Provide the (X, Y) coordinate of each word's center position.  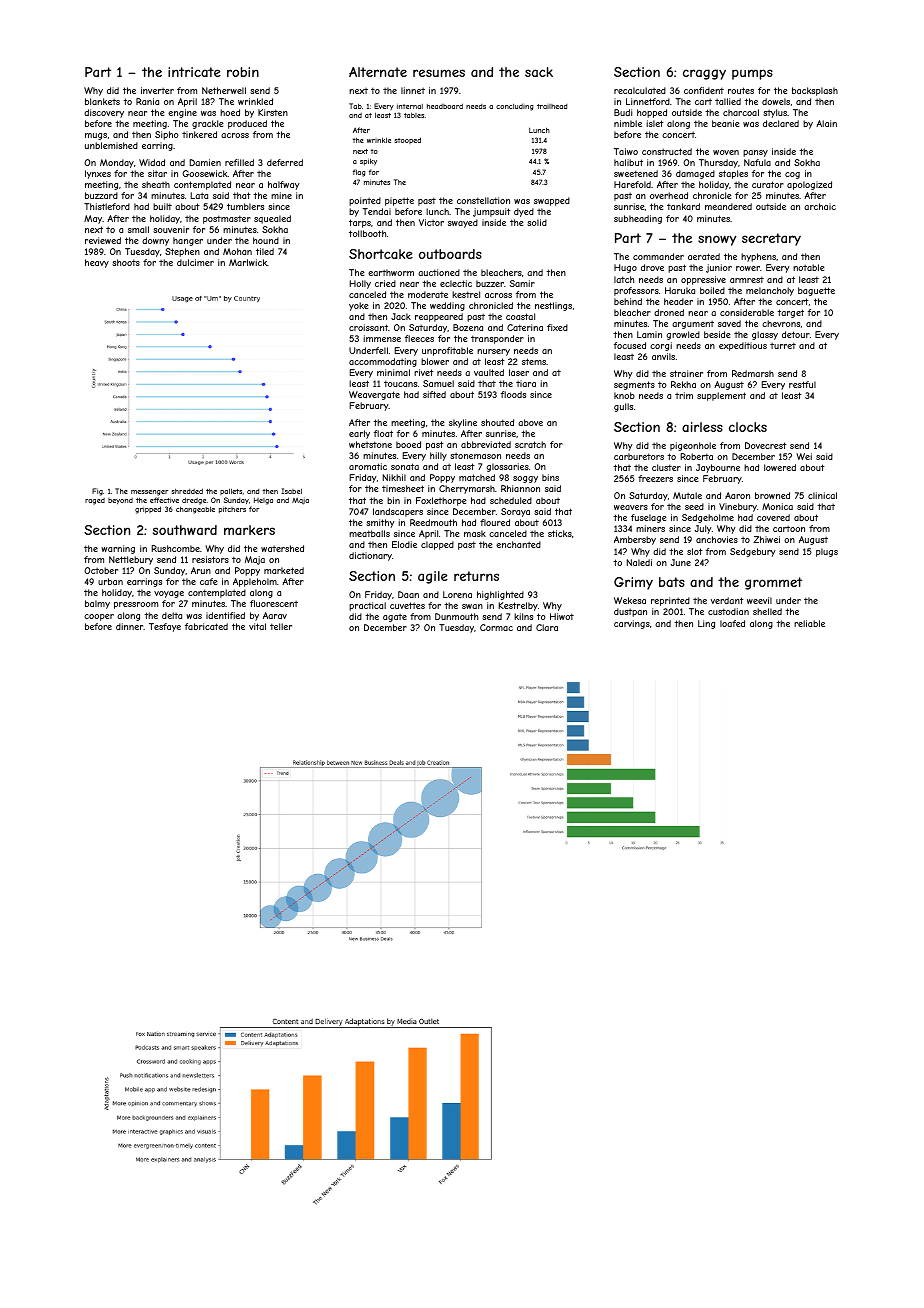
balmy (97, 604)
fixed (557, 327)
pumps (752, 74)
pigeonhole (693, 446)
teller (281, 626)
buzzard (101, 195)
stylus (775, 113)
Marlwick (248, 262)
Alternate (378, 72)
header (678, 301)
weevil (759, 600)
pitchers (232, 509)
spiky (368, 162)
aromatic (368, 466)
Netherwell (224, 90)
